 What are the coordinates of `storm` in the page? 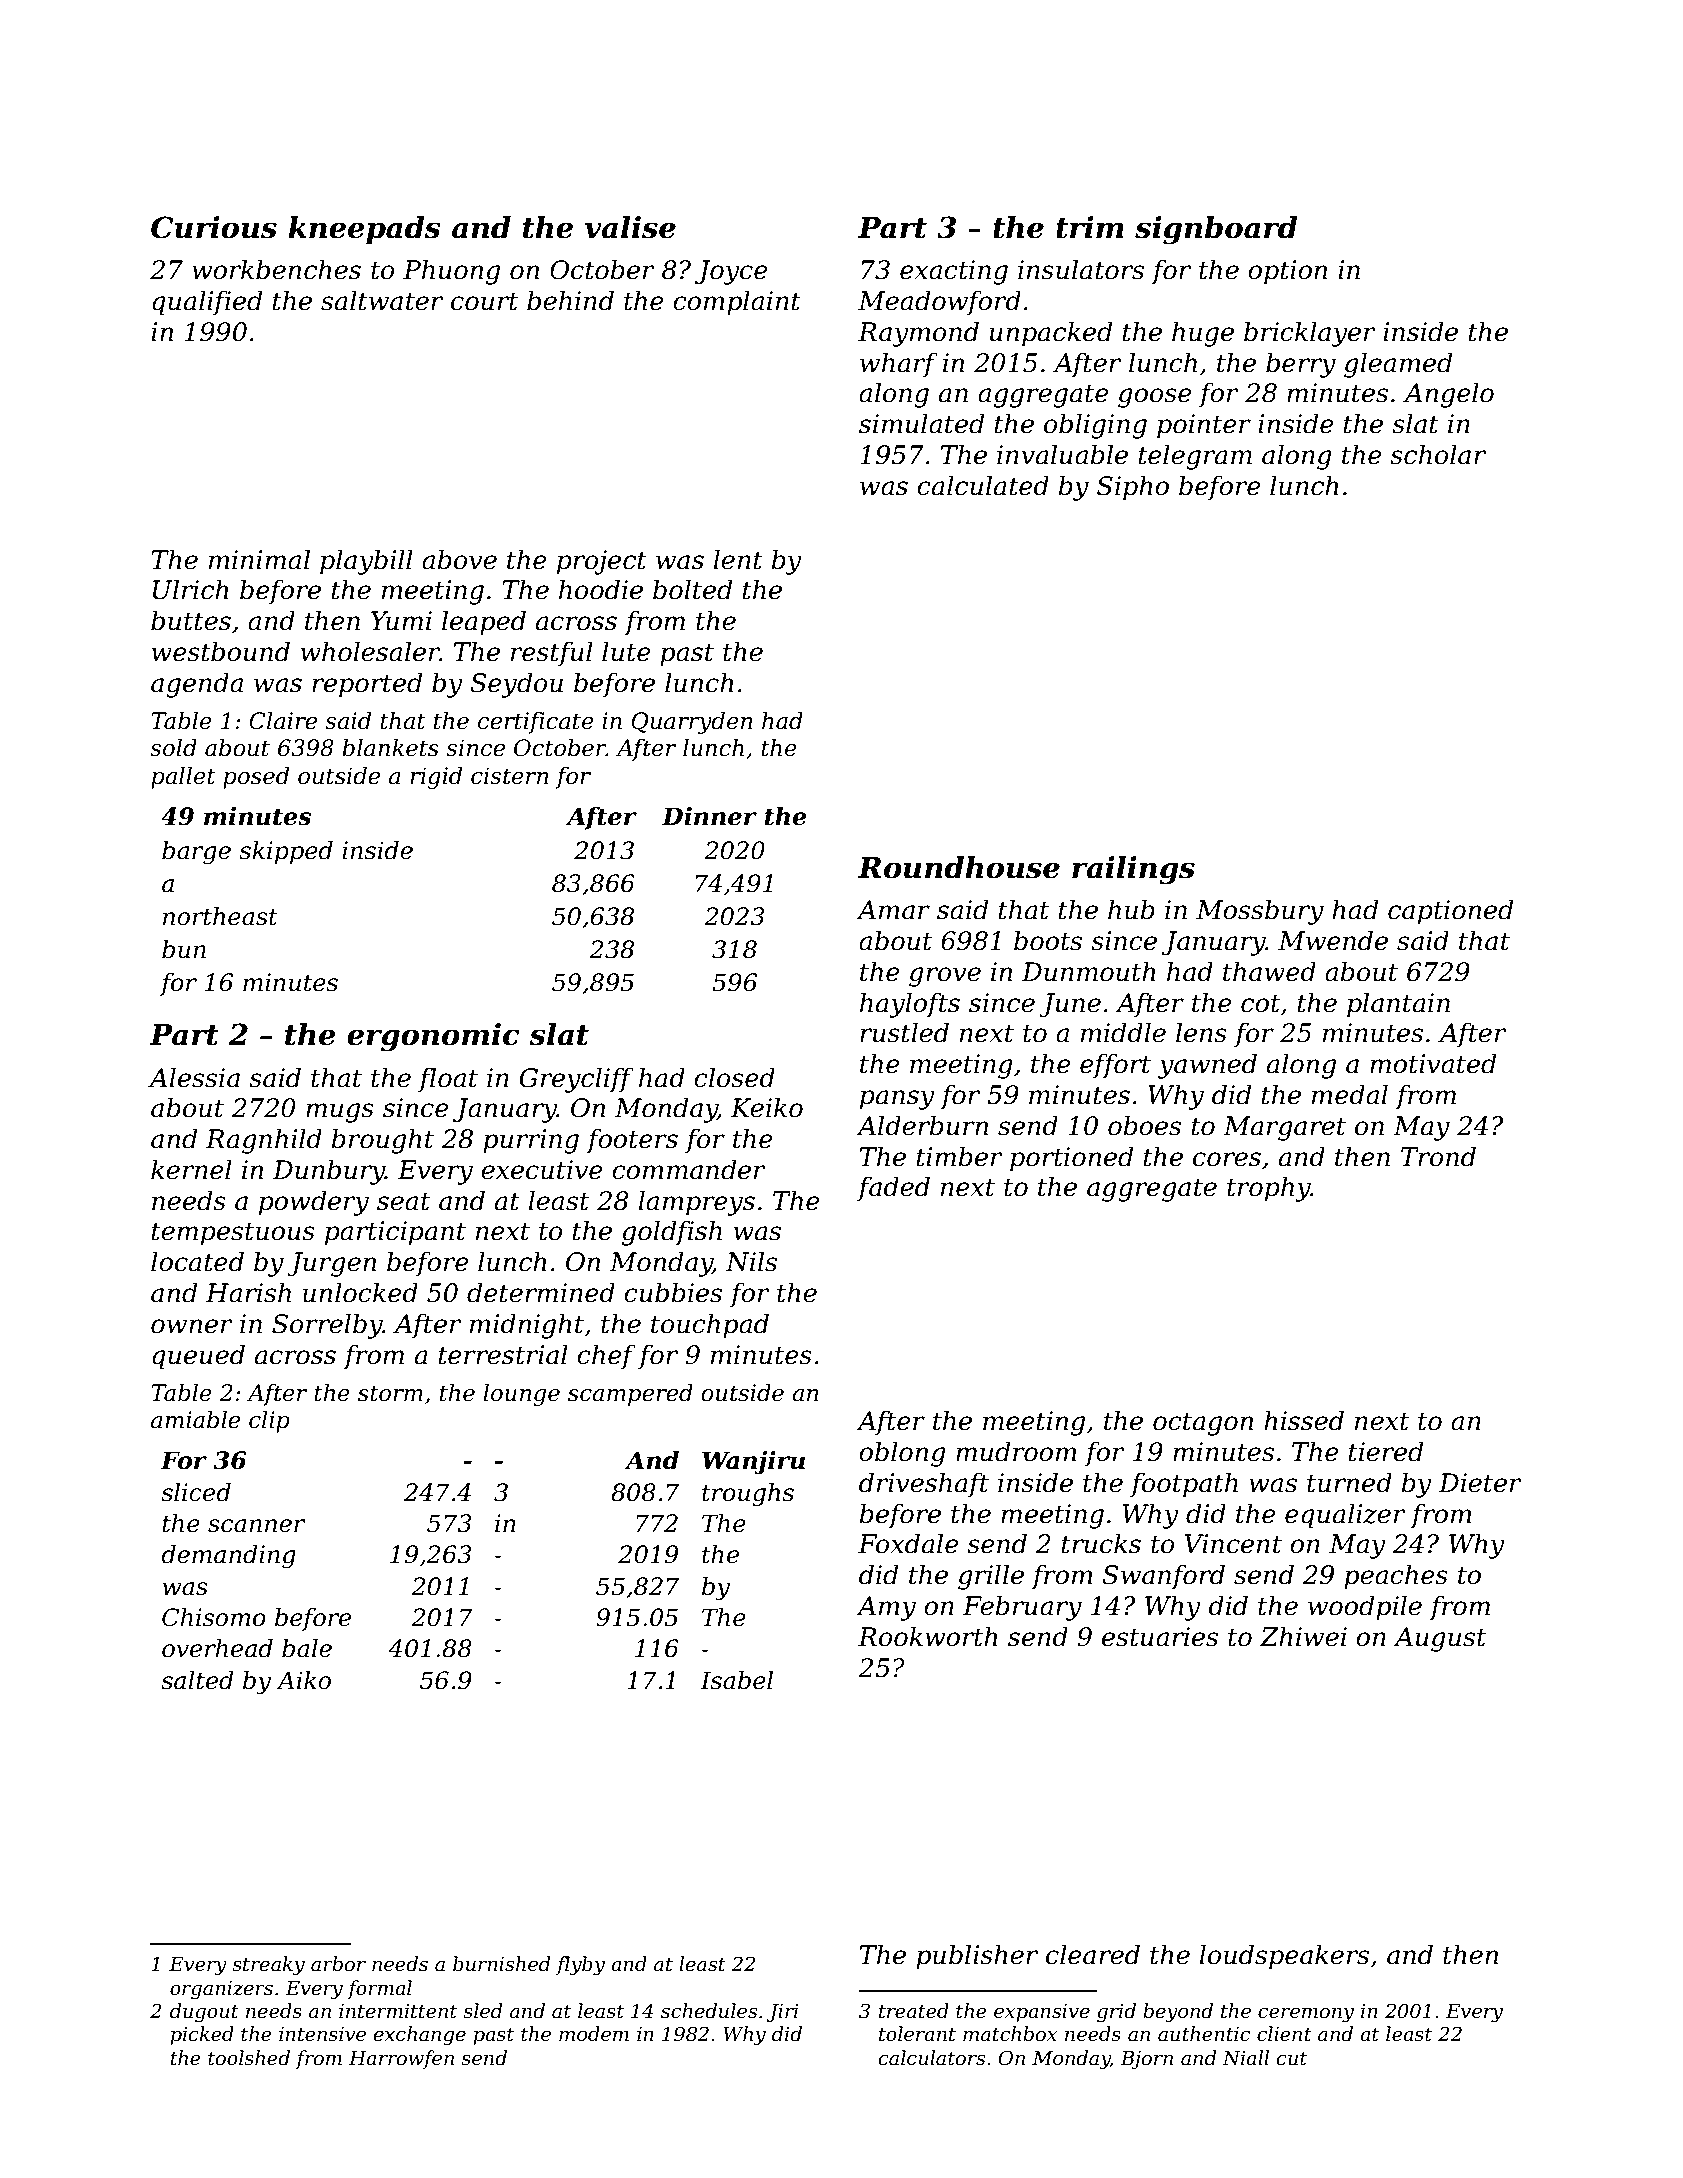 It's located at (390, 1393).
